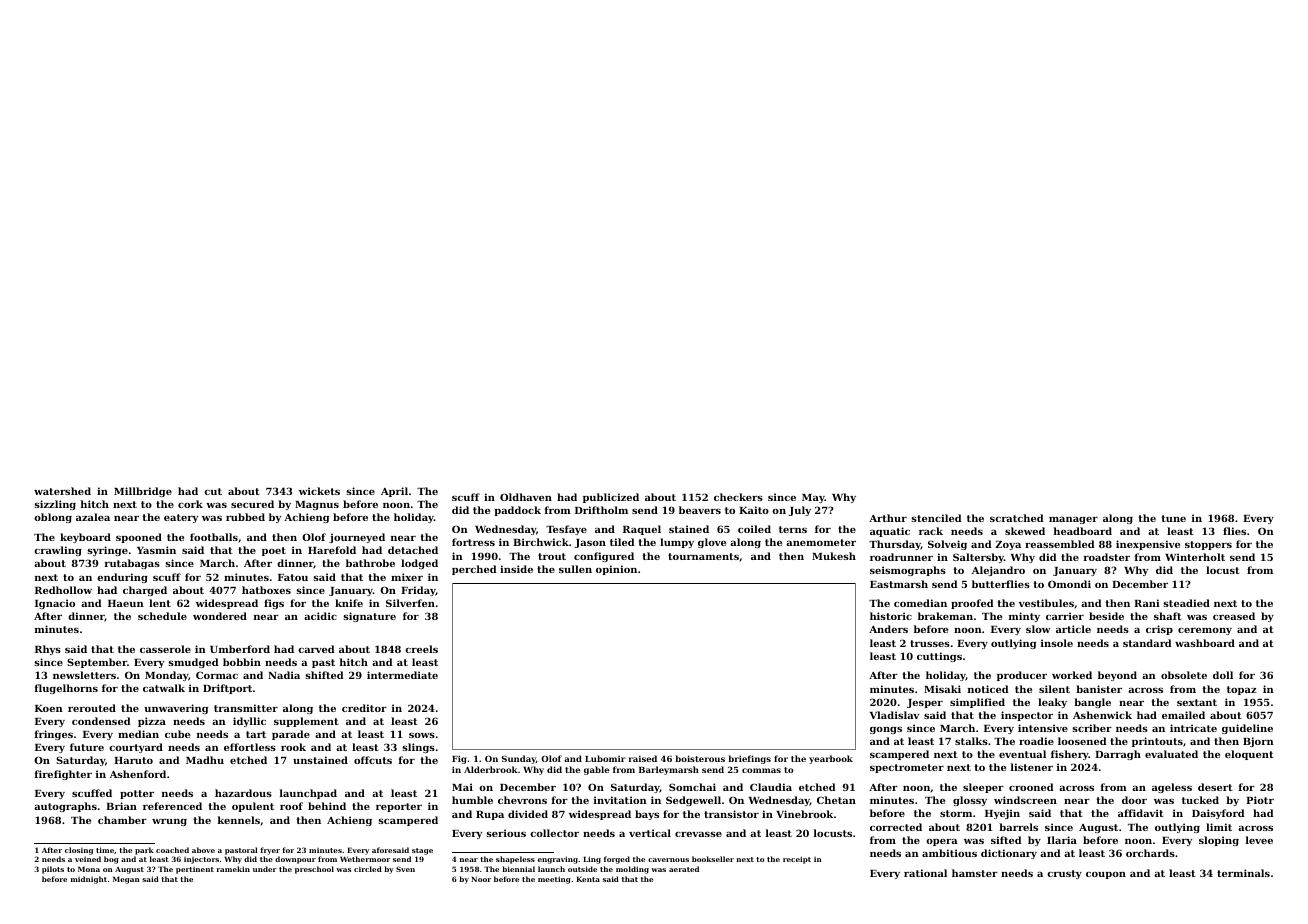  Describe the element at coordinates (252, 504) in the screenshot. I see `secured` at that location.
